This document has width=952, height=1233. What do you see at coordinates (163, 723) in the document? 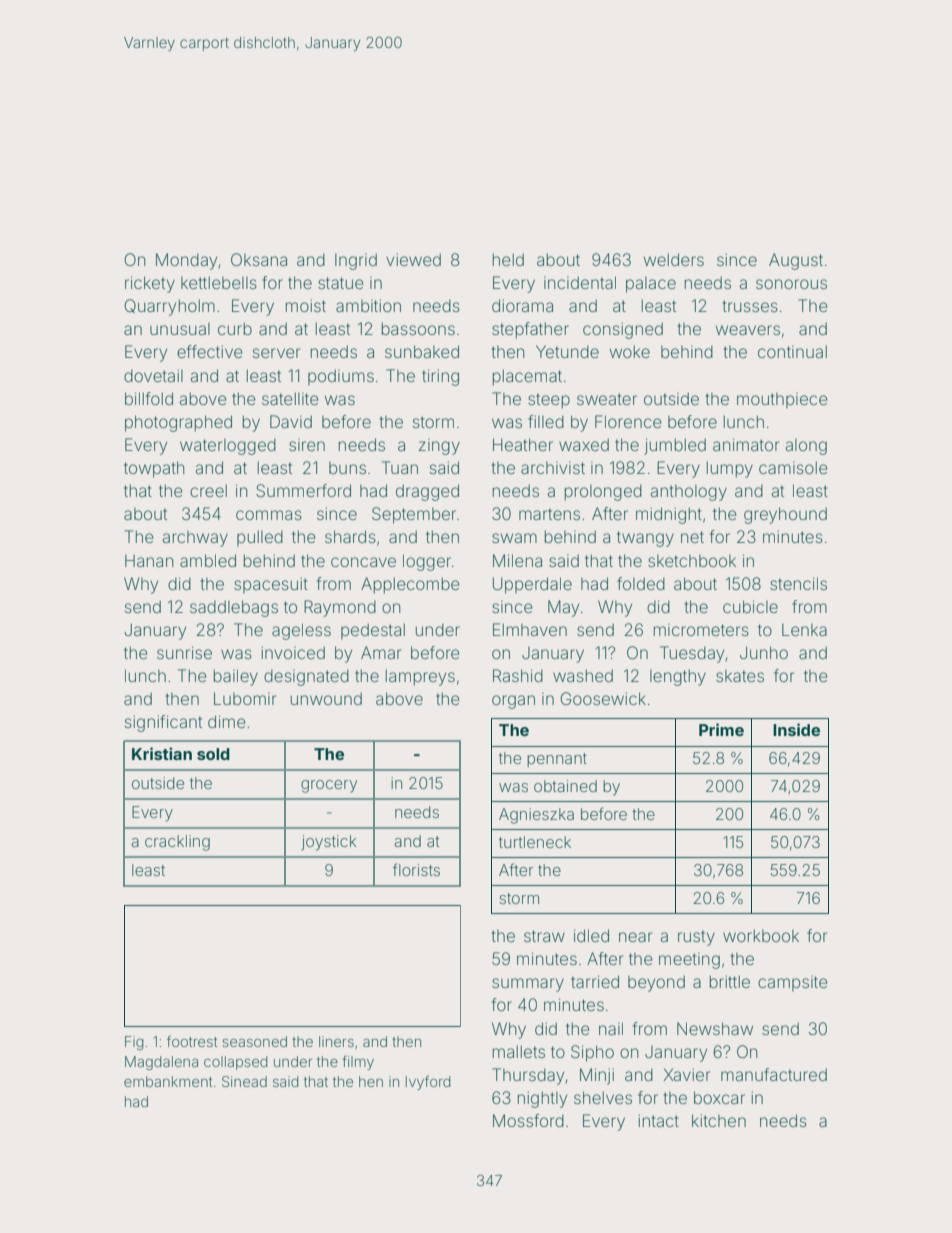
I see `significant` at bounding box center [163, 723].
